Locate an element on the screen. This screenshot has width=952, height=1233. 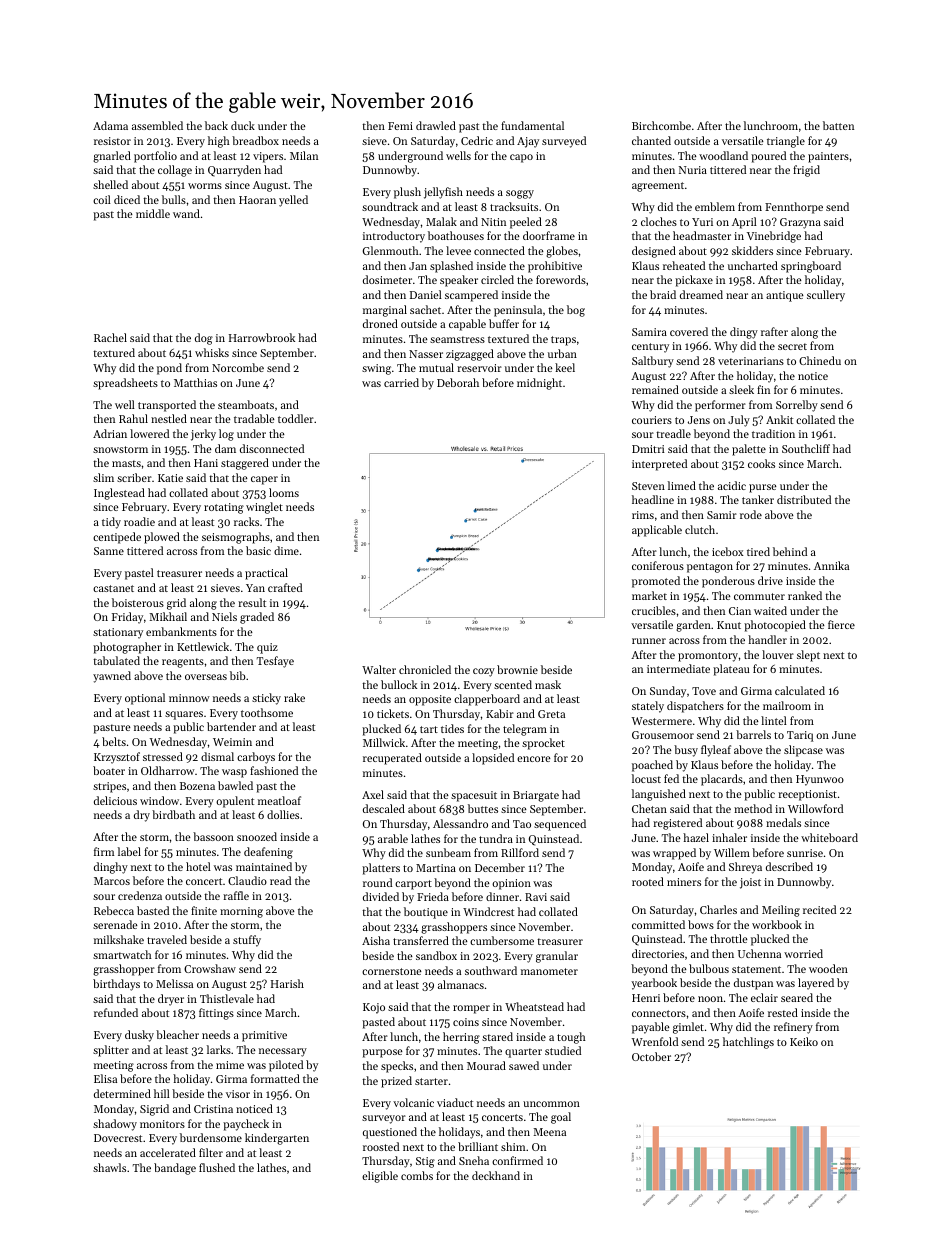
Inglestead is located at coordinates (119, 494).
